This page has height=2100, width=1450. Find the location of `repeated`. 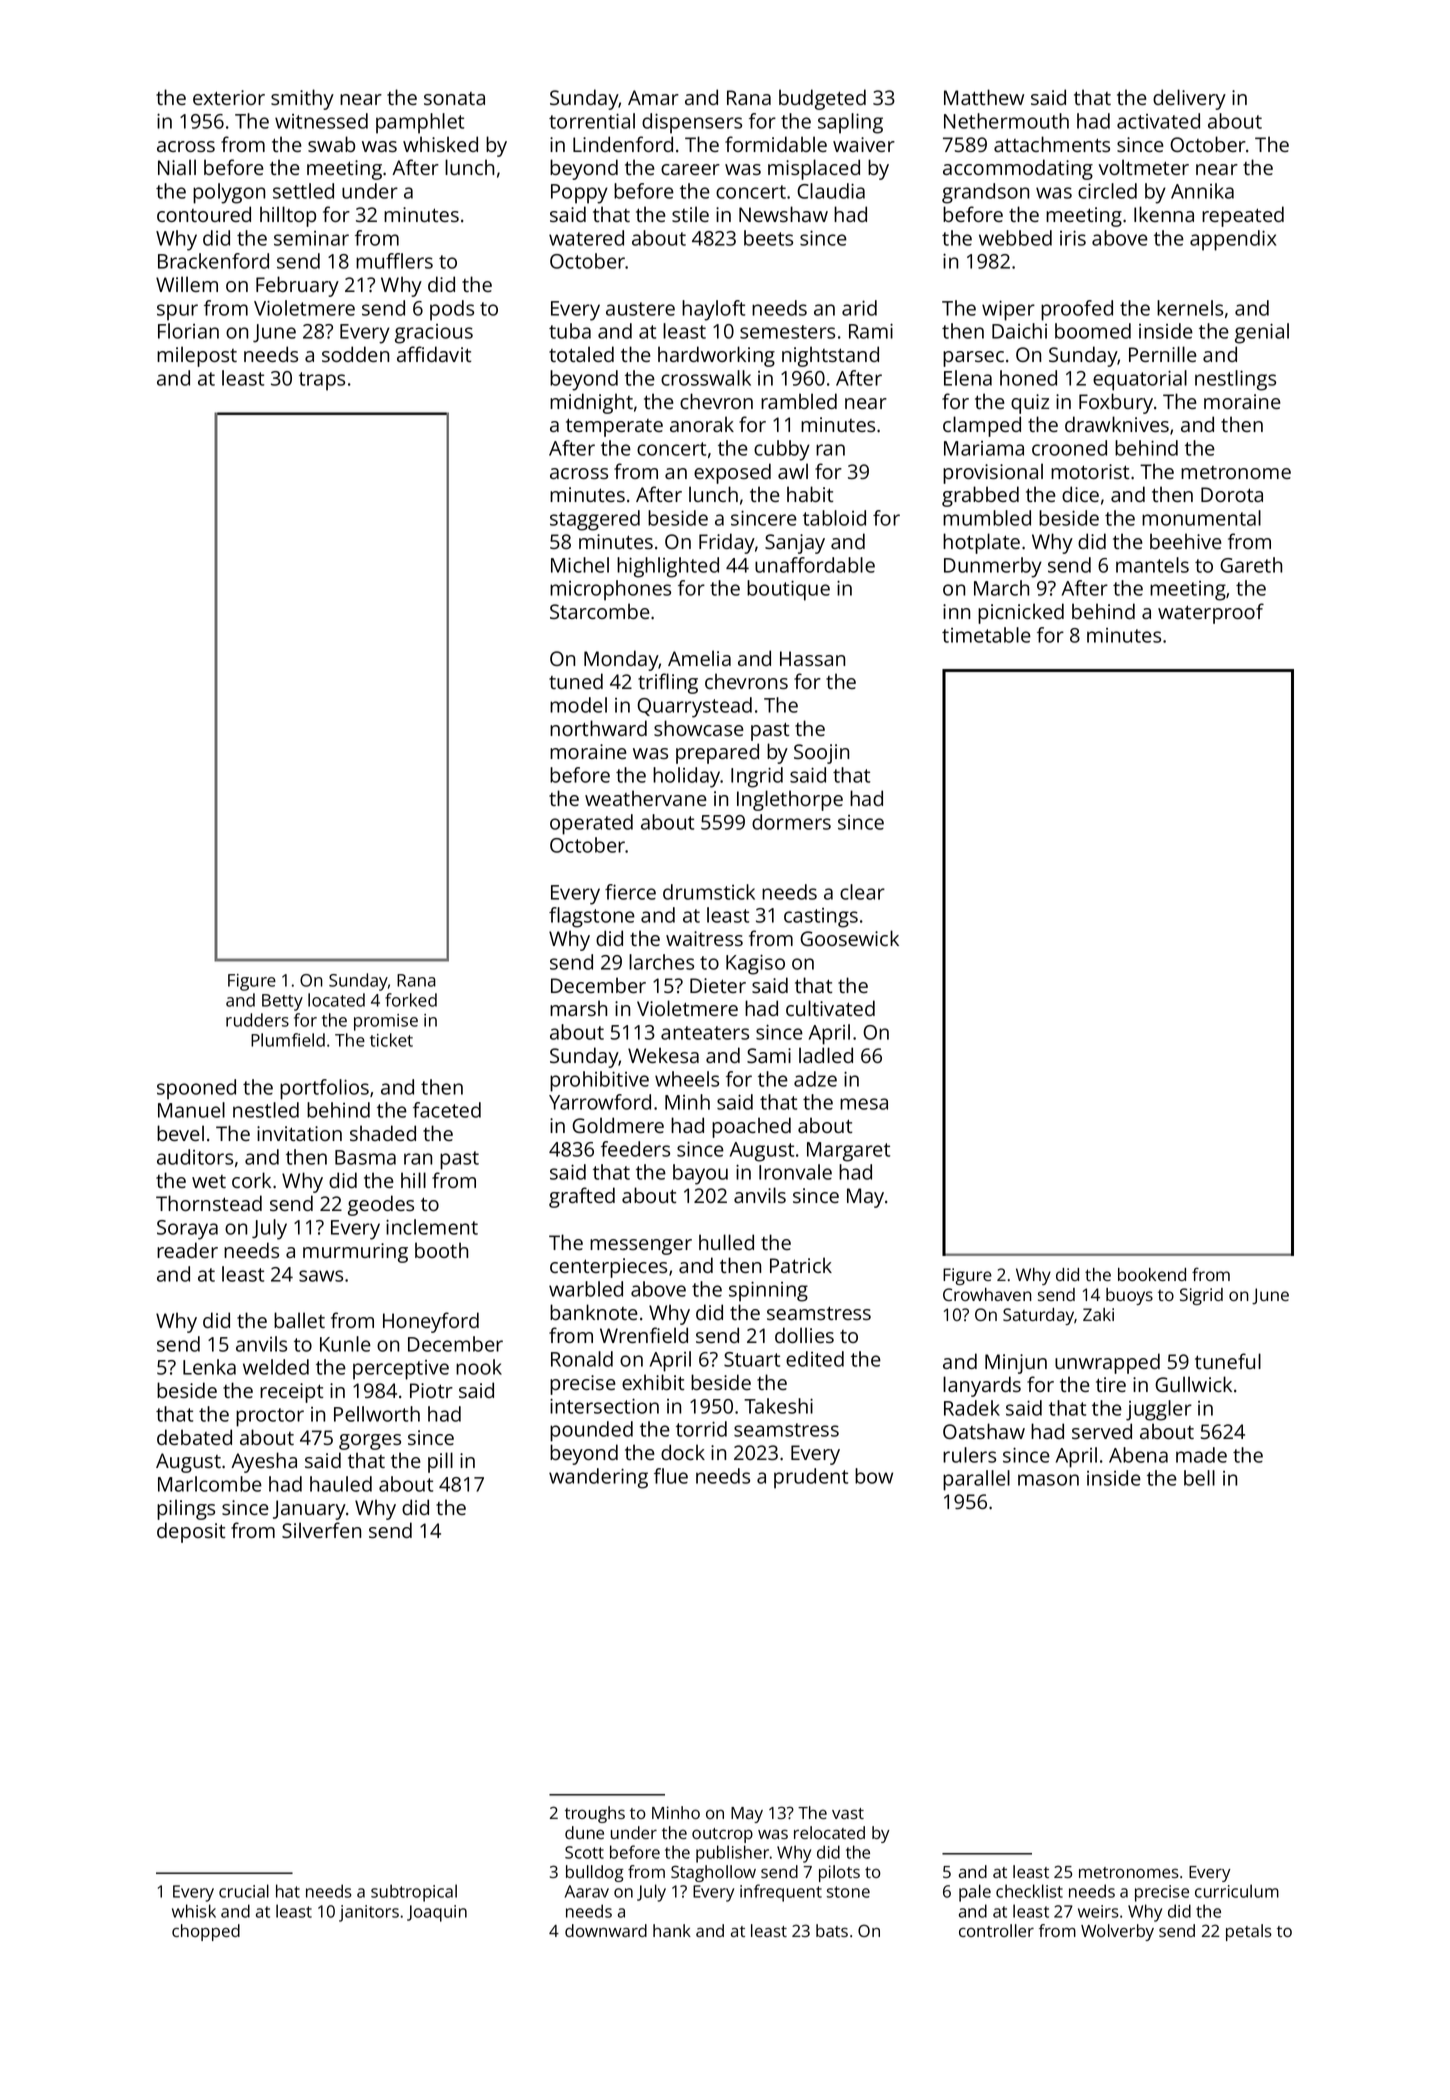

repeated is located at coordinates (1243, 216).
